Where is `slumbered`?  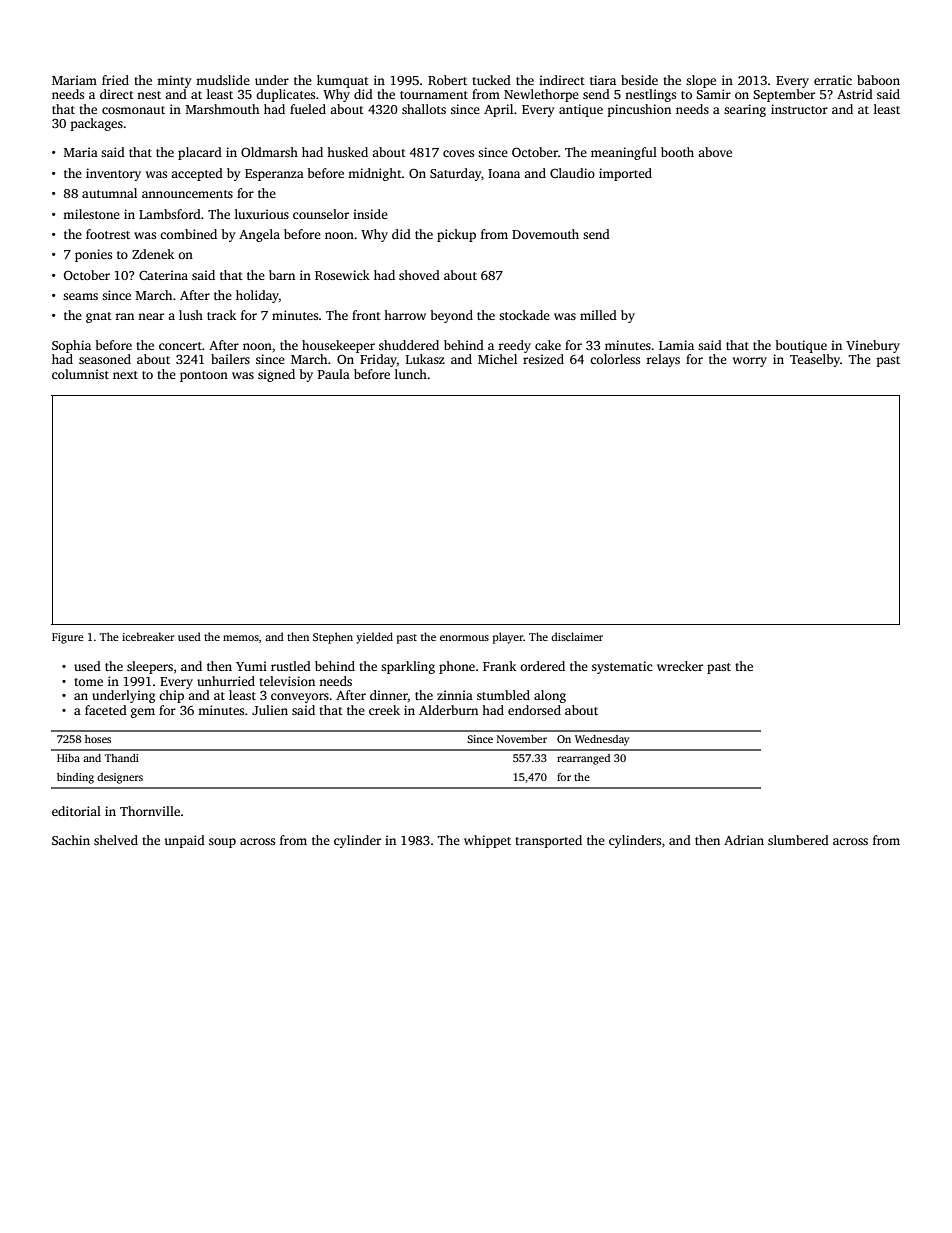 slumbered is located at coordinates (798, 840).
